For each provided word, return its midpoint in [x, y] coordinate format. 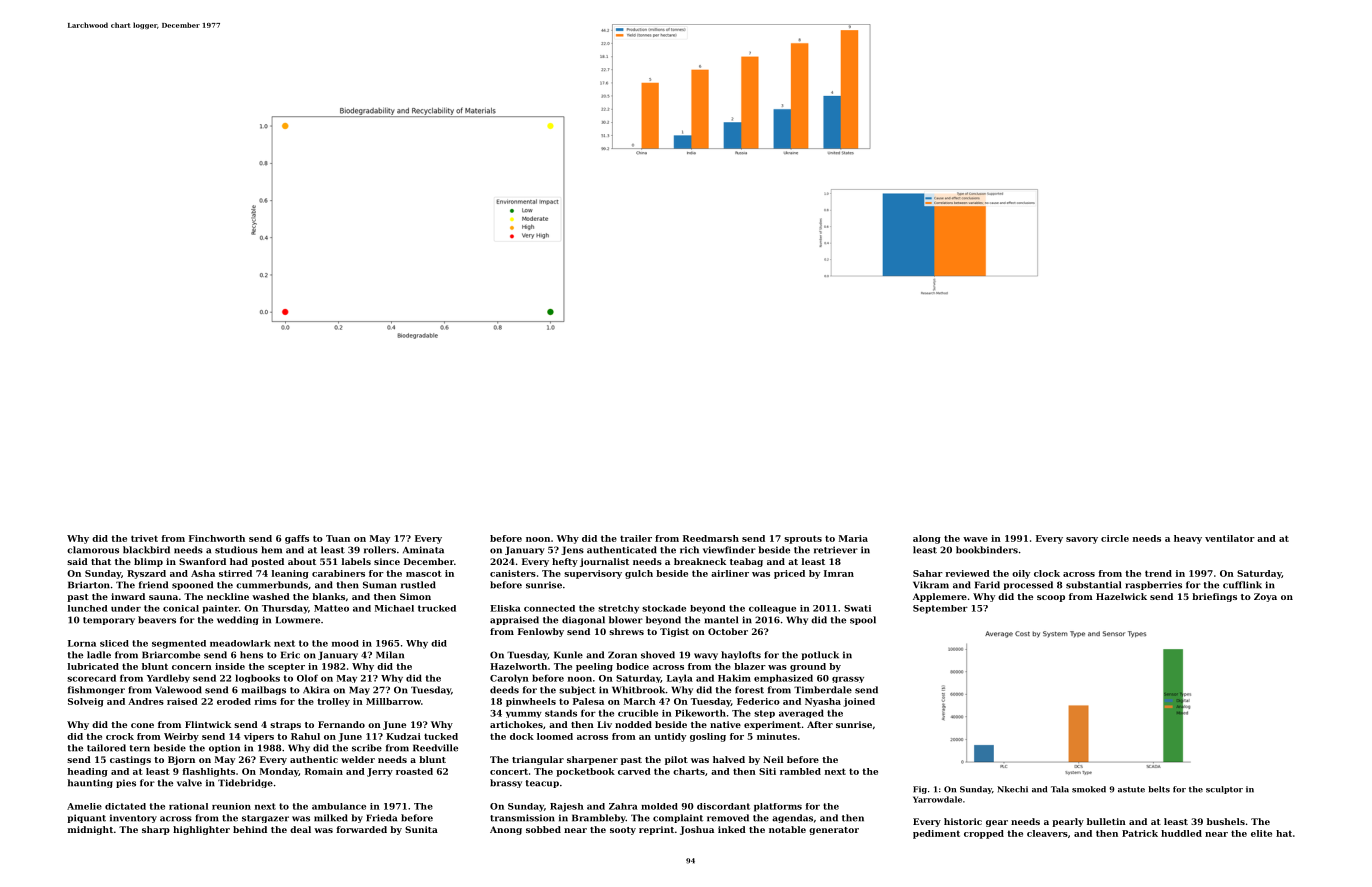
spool [863, 620]
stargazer [265, 819]
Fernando [341, 724]
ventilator [1230, 538]
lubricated [93, 666]
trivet [144, 538]
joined [859, 702]
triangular [538, 760]
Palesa [588, 701]
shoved [658, 655]
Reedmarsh [711, 538]
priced [789, 574]
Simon [415, 596]
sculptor [1224, 790]
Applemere [940, 597]
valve [189, 783]
